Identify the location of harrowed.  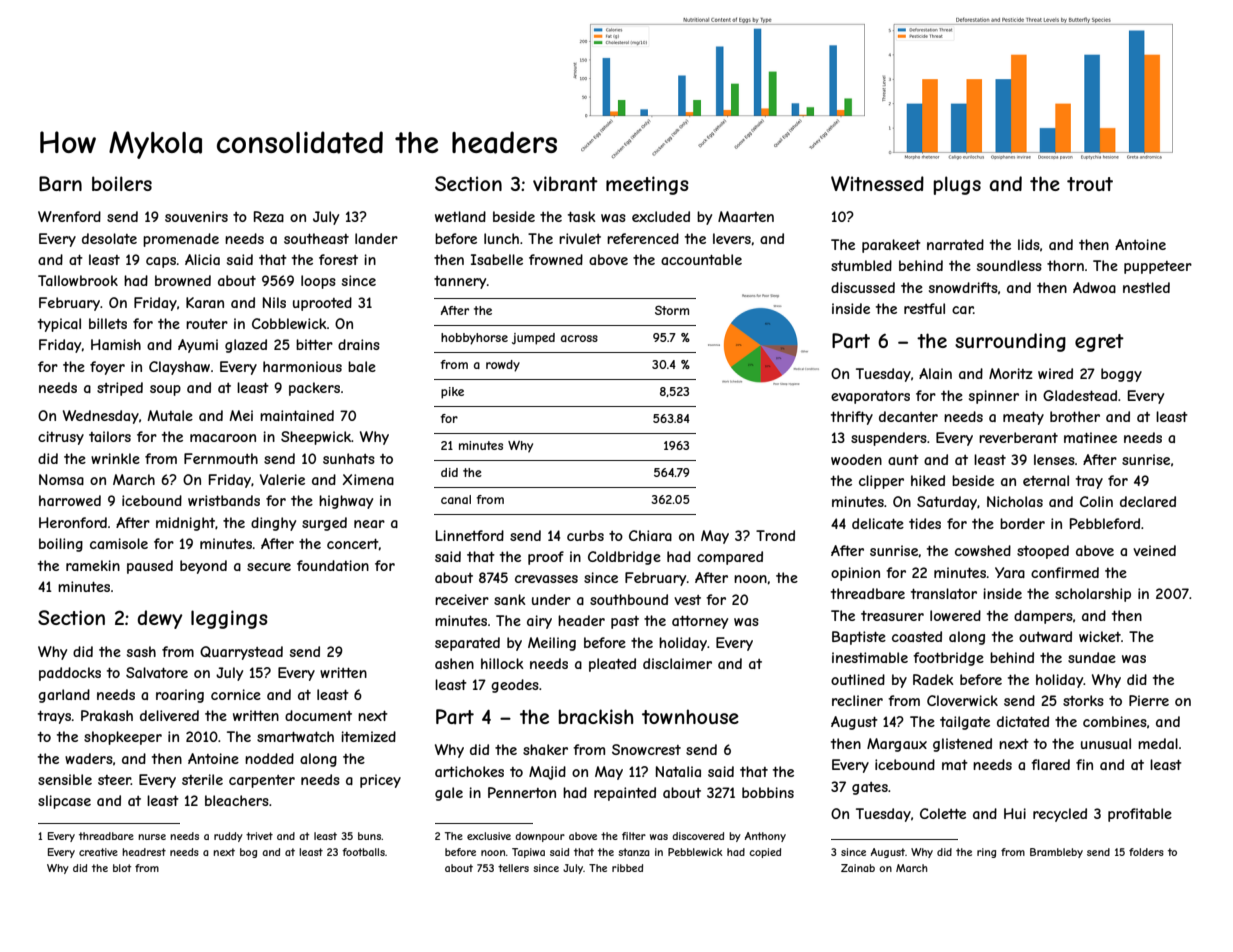
(70, 500).
